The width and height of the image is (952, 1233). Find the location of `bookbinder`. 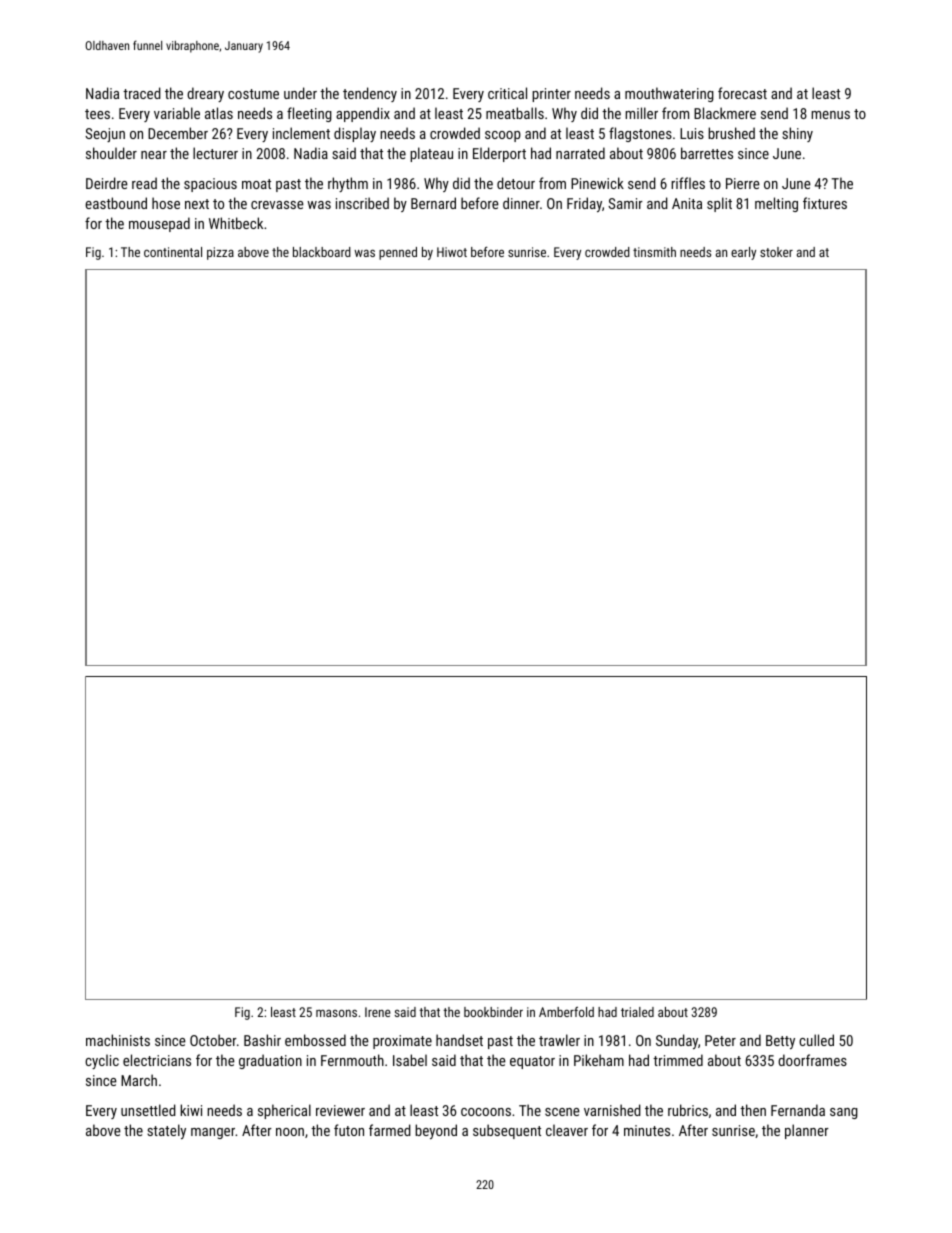

bookbinder is located at coordinates (493, 1012).
